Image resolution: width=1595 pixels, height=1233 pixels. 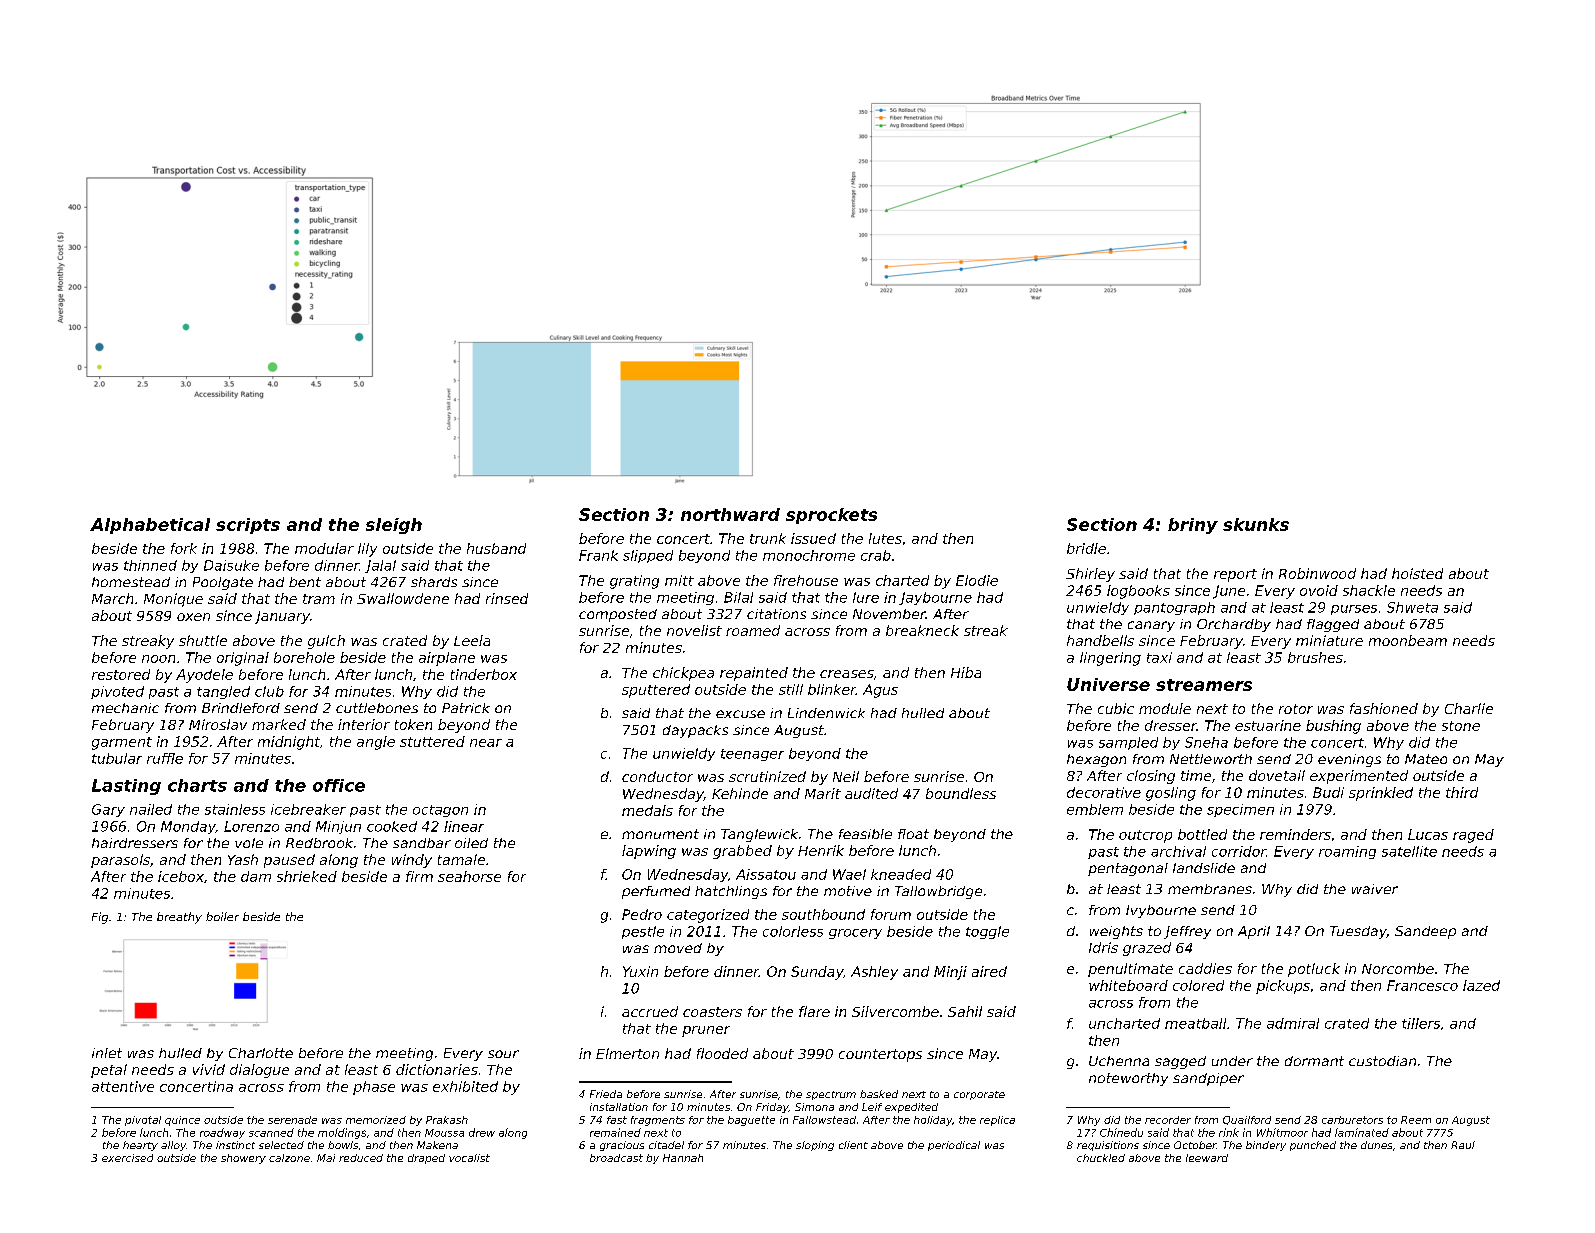 I want to click on Jeffrey, so click(x=1187, y=932).
